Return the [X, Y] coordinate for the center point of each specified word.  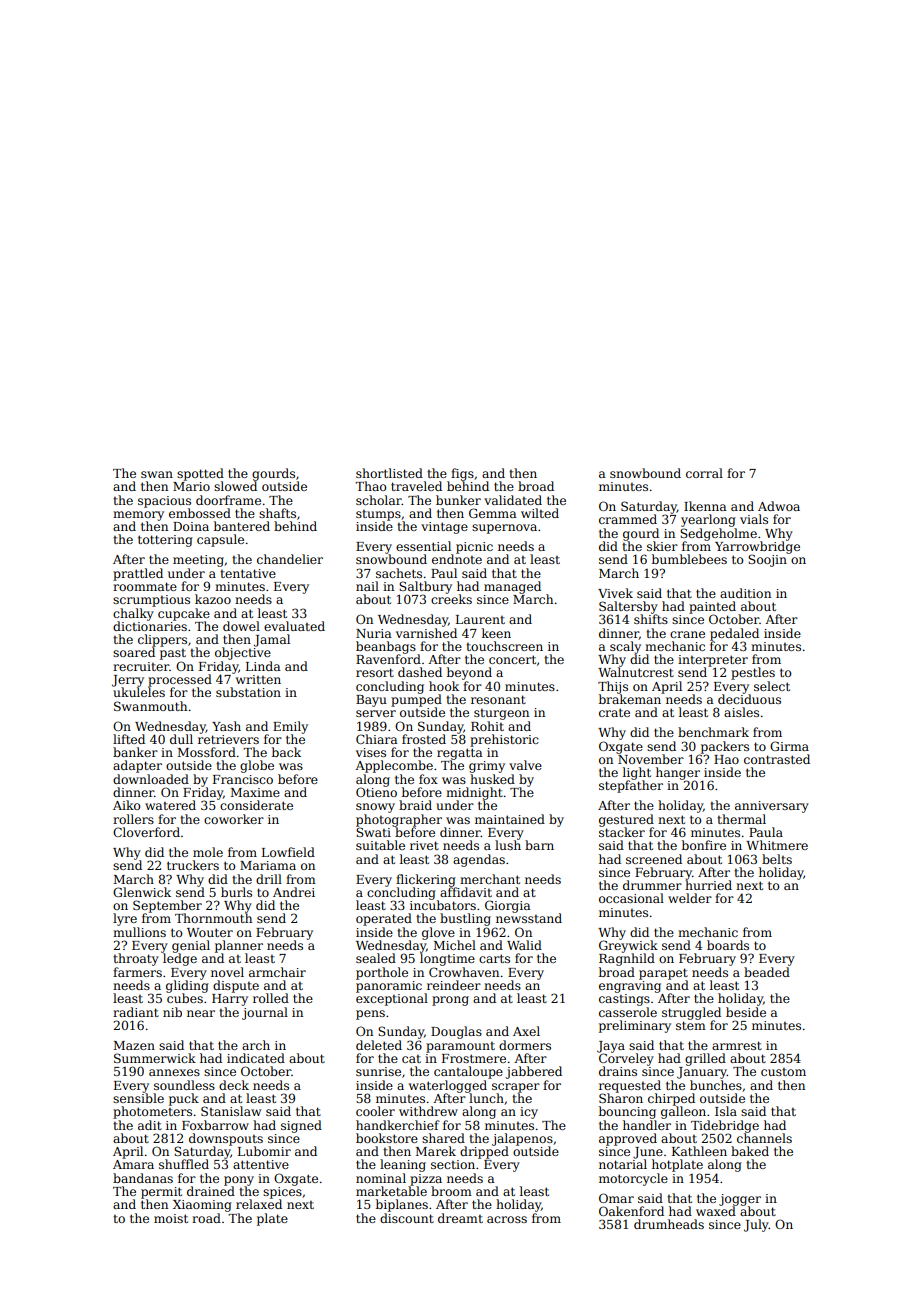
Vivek [615, 593]
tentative [248, 573]
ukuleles [139, 692]
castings [624, 1000]
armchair [277, 972]
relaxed [259, 1204]
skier [662, 546]
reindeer [454, 985]
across [507, 1219]
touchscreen [504, 646]
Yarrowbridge [757, 547]
